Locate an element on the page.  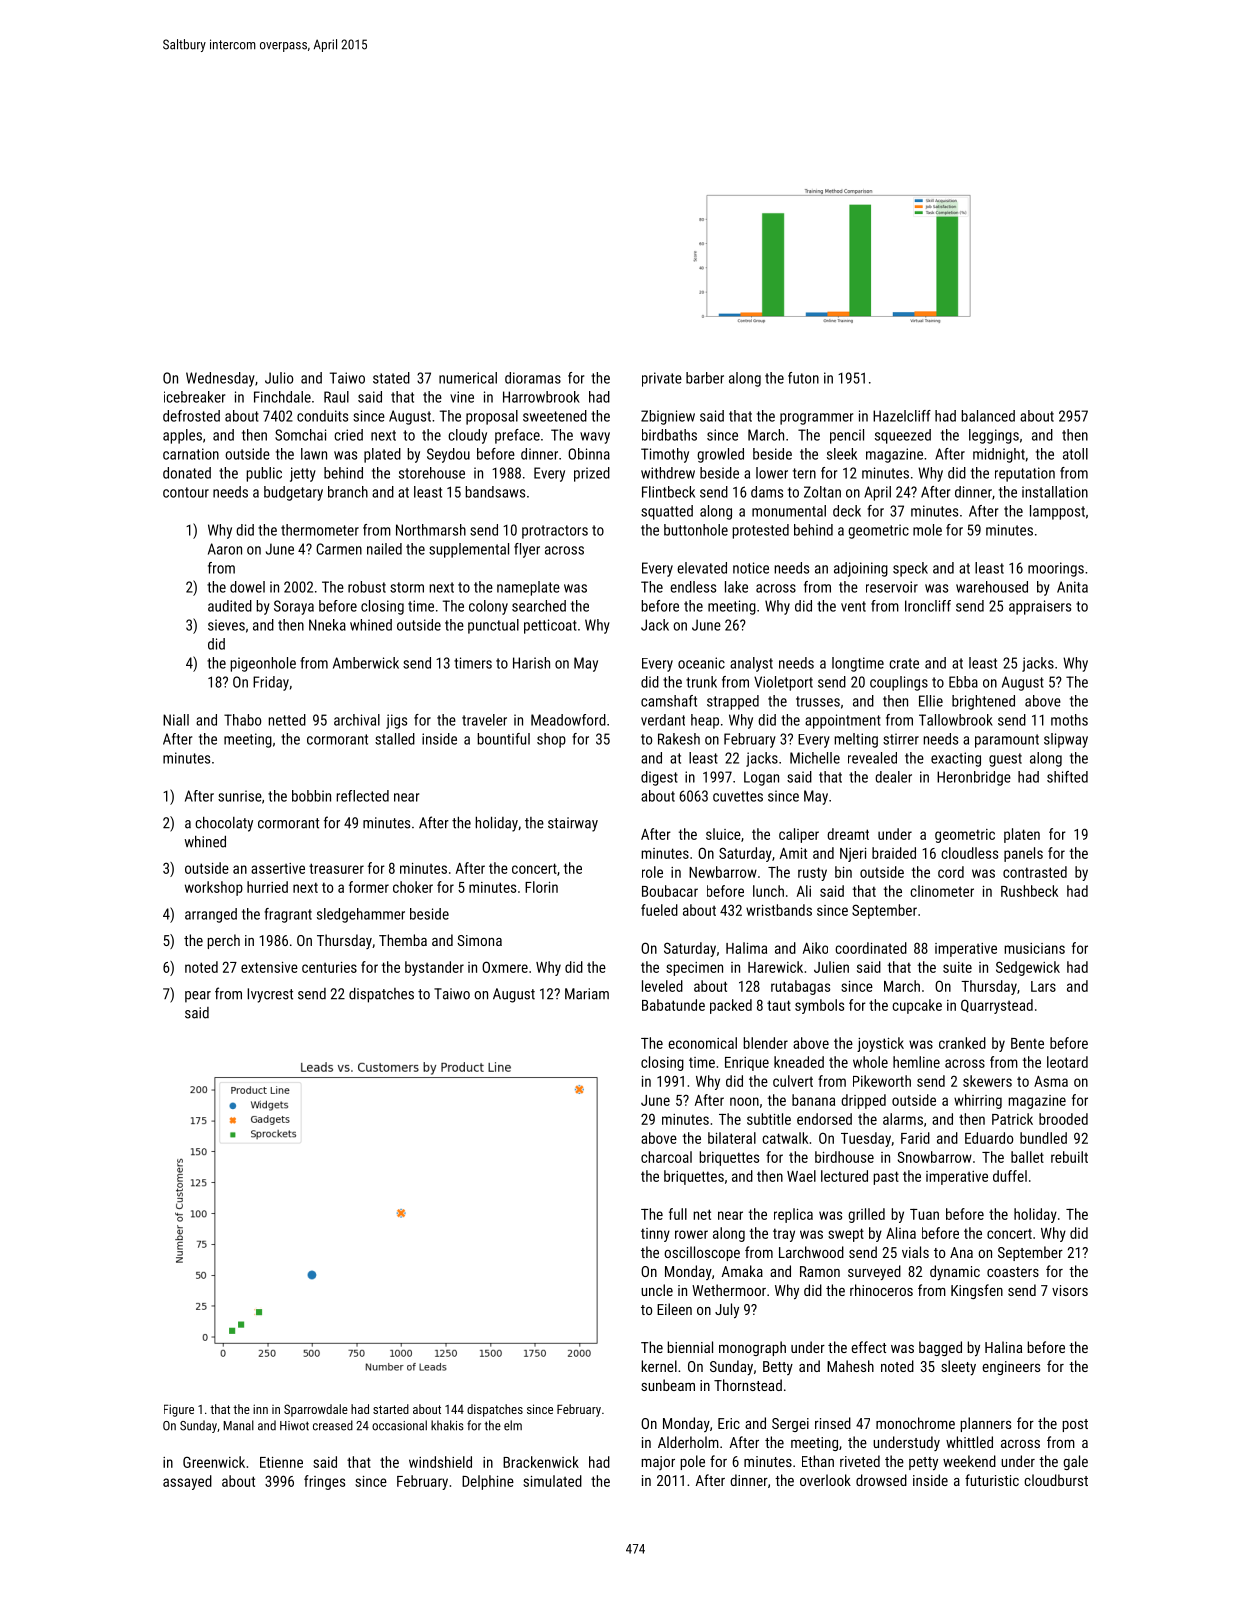
moths is located at coordinates (1069, 720).
